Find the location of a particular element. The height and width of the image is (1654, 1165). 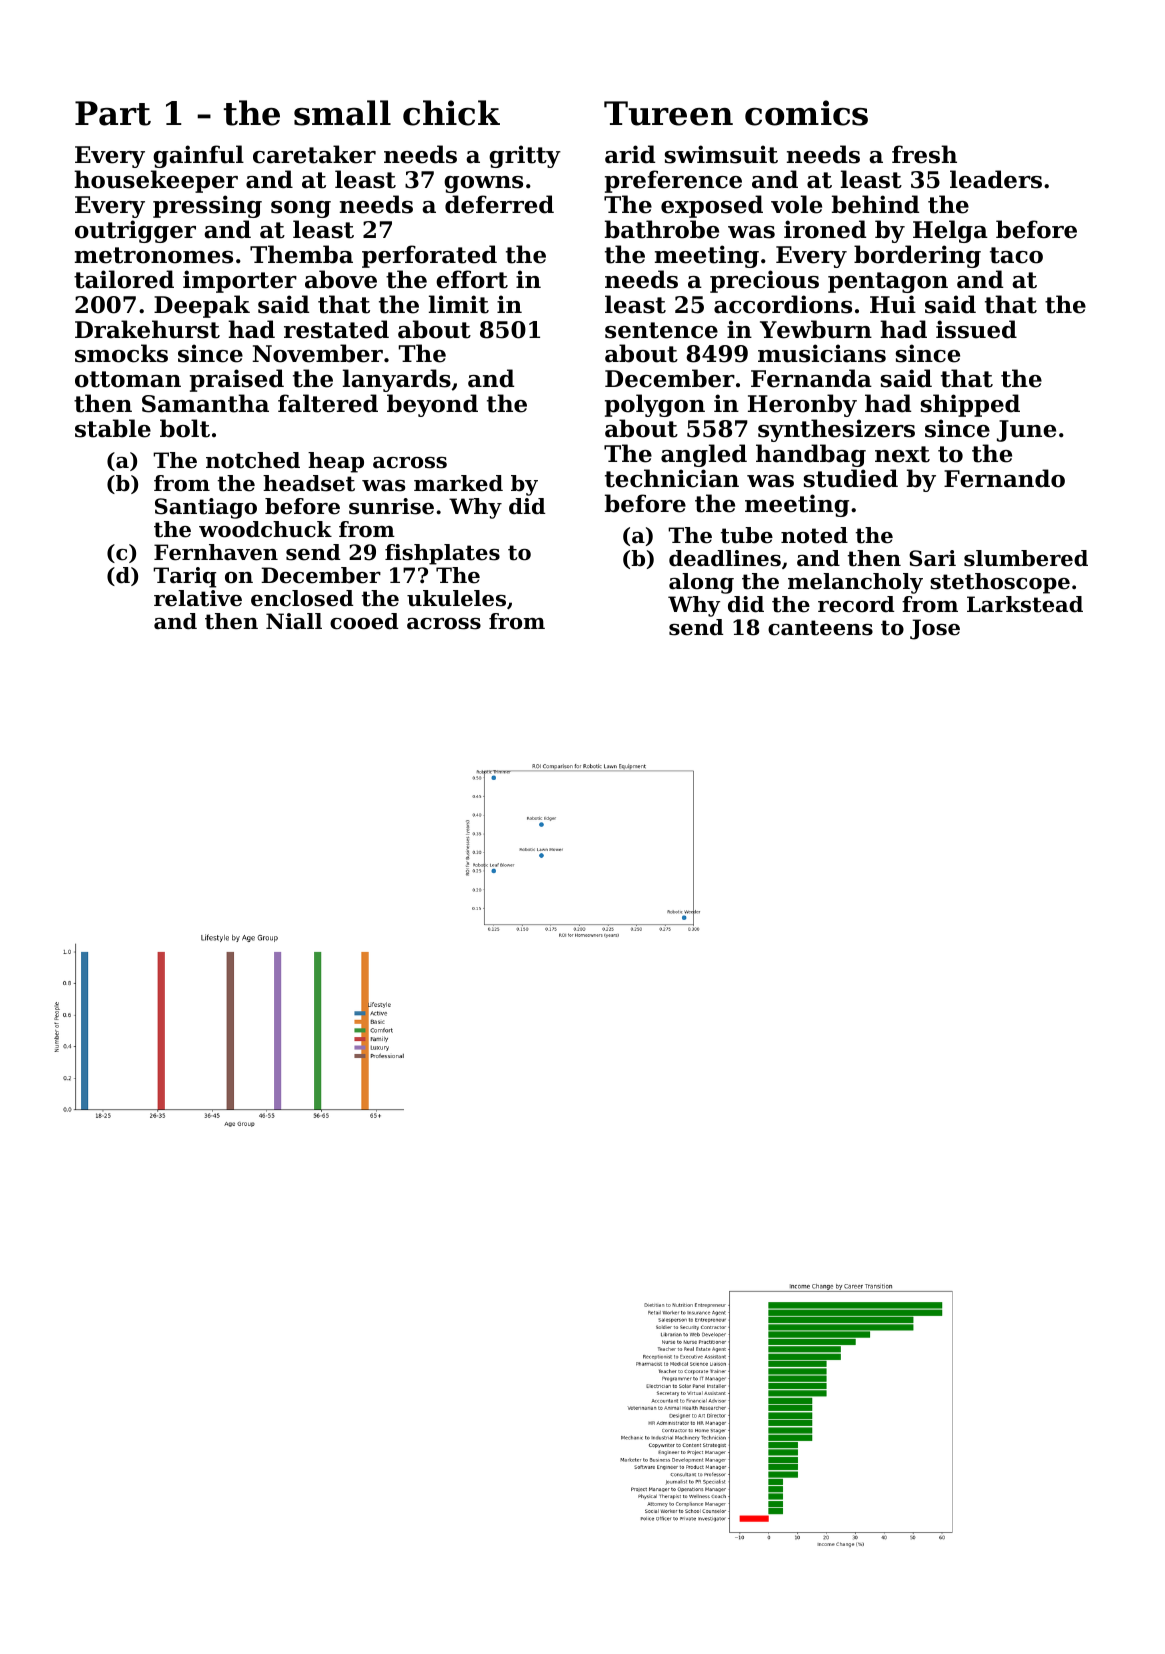

gainful is located at coordinates (198, 156).
